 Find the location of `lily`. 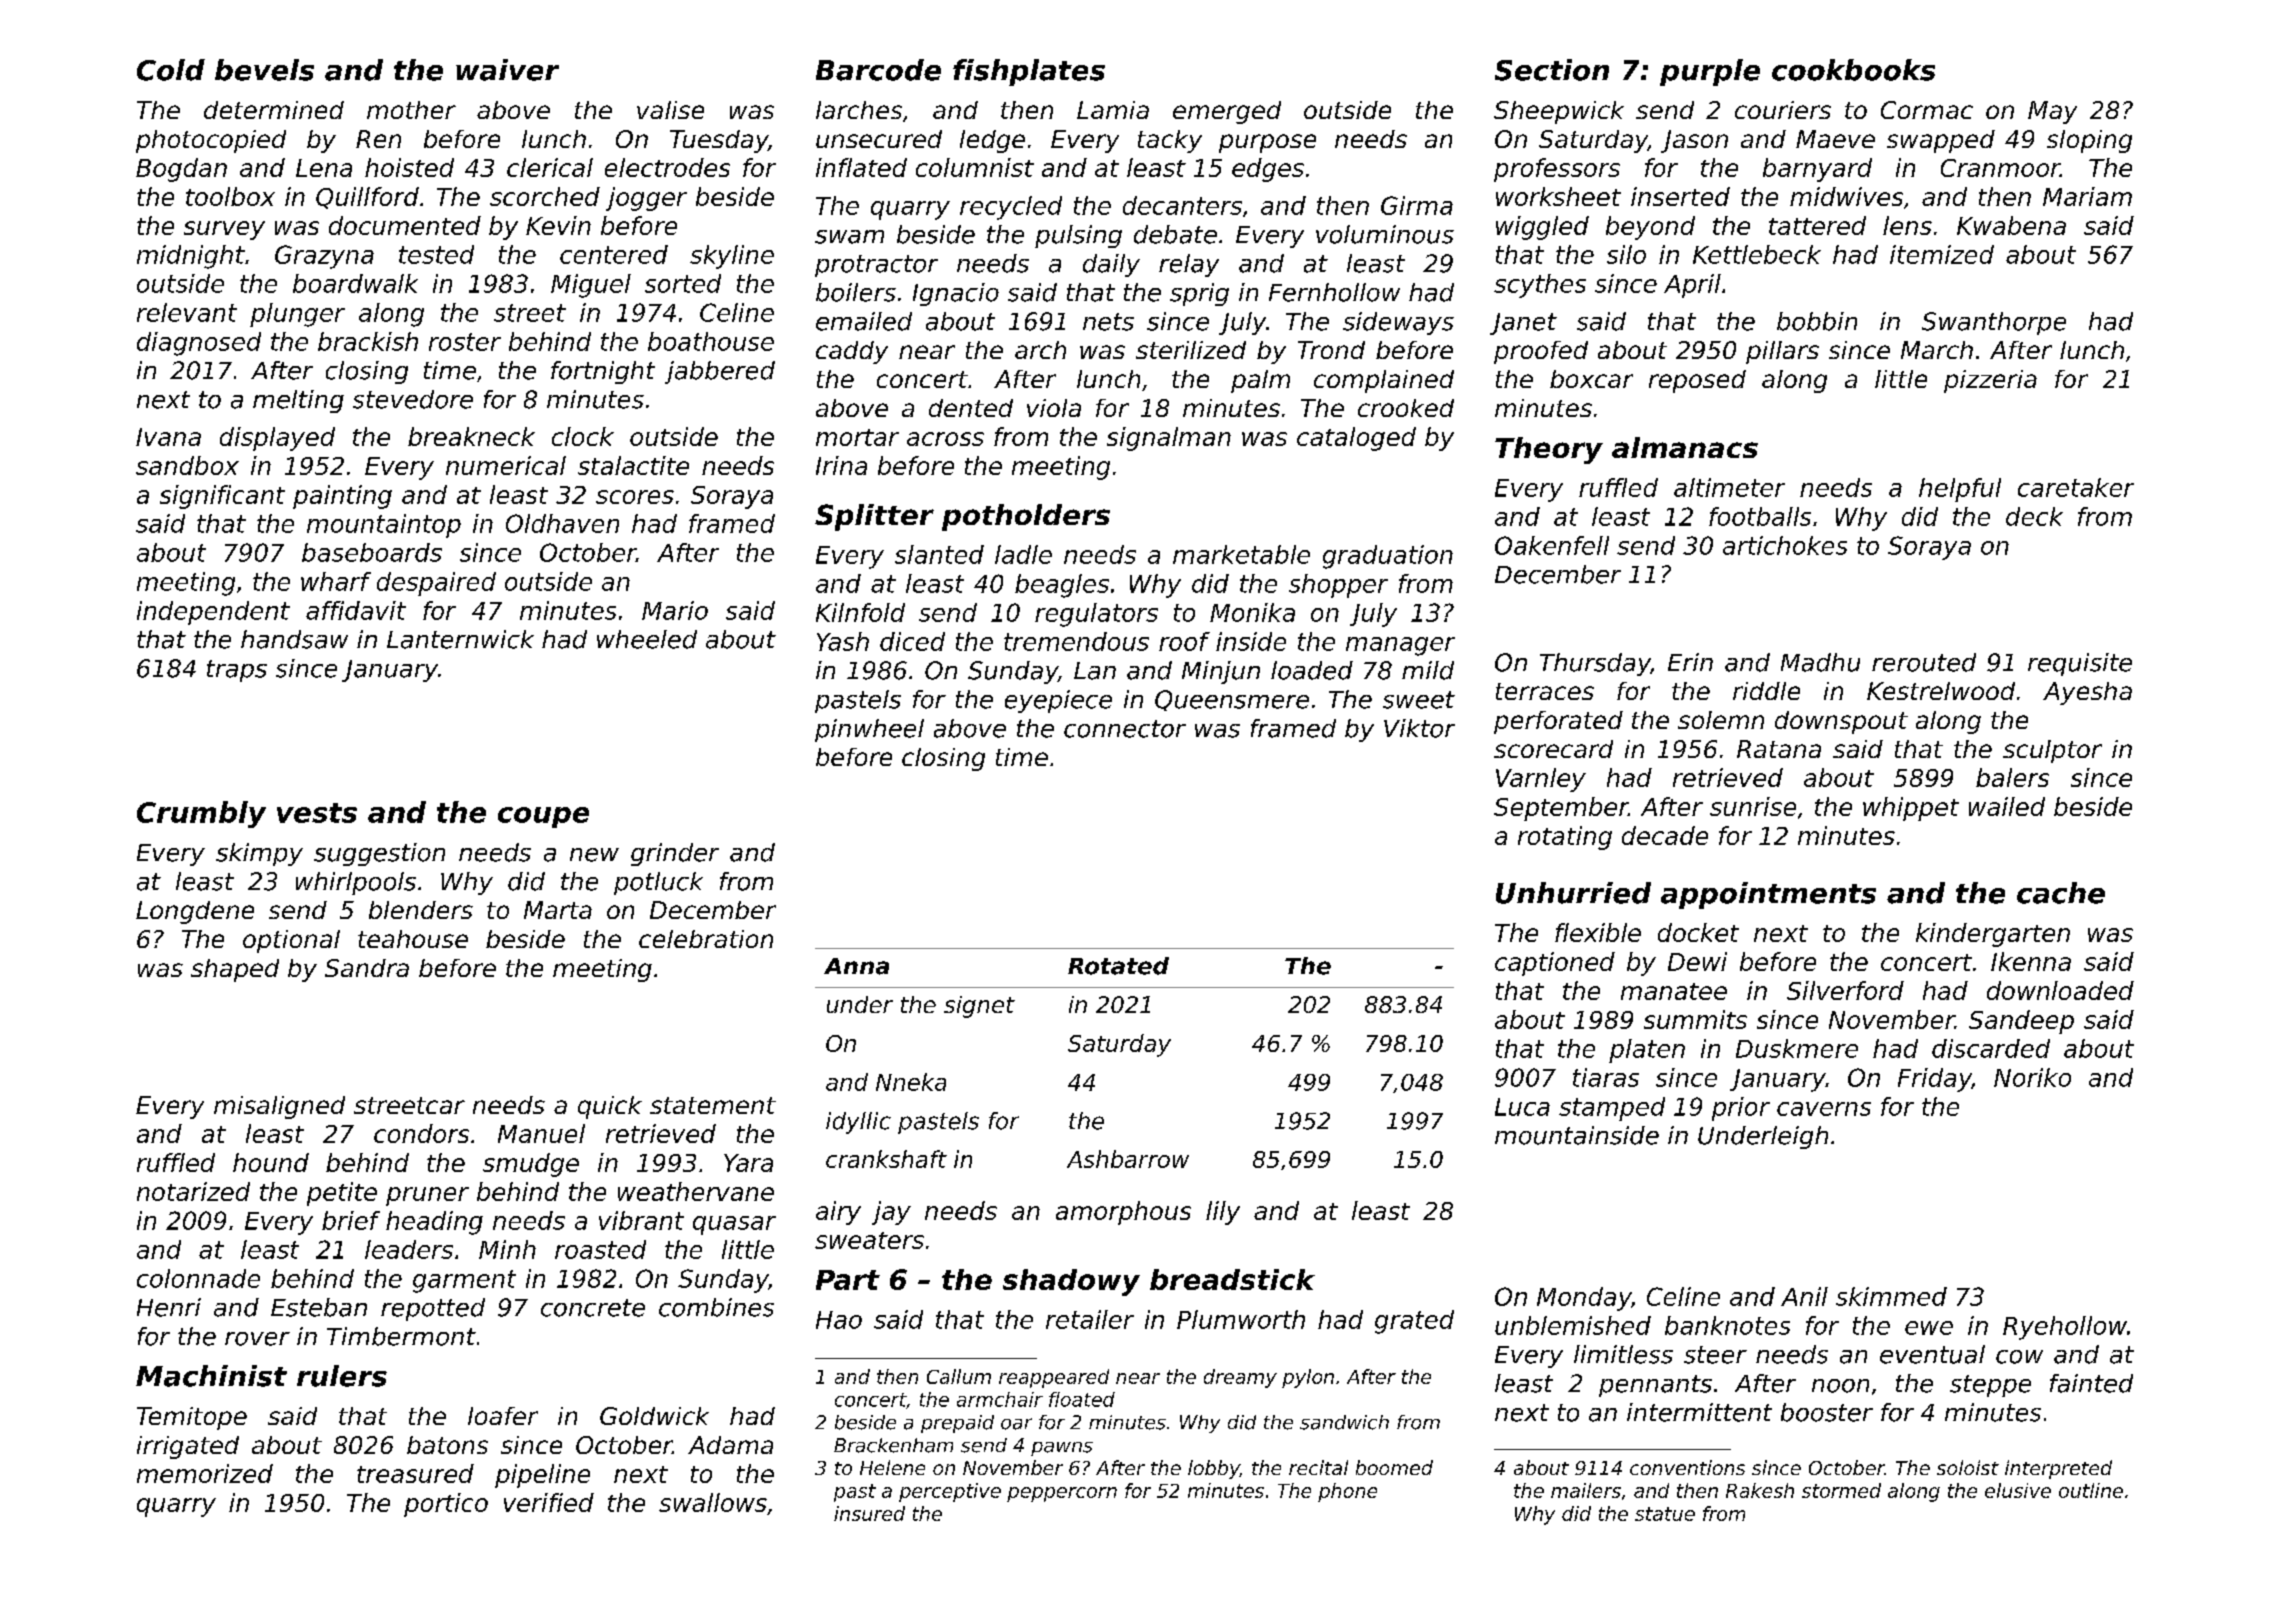

lily is located at coordinates (1223, 1213).
